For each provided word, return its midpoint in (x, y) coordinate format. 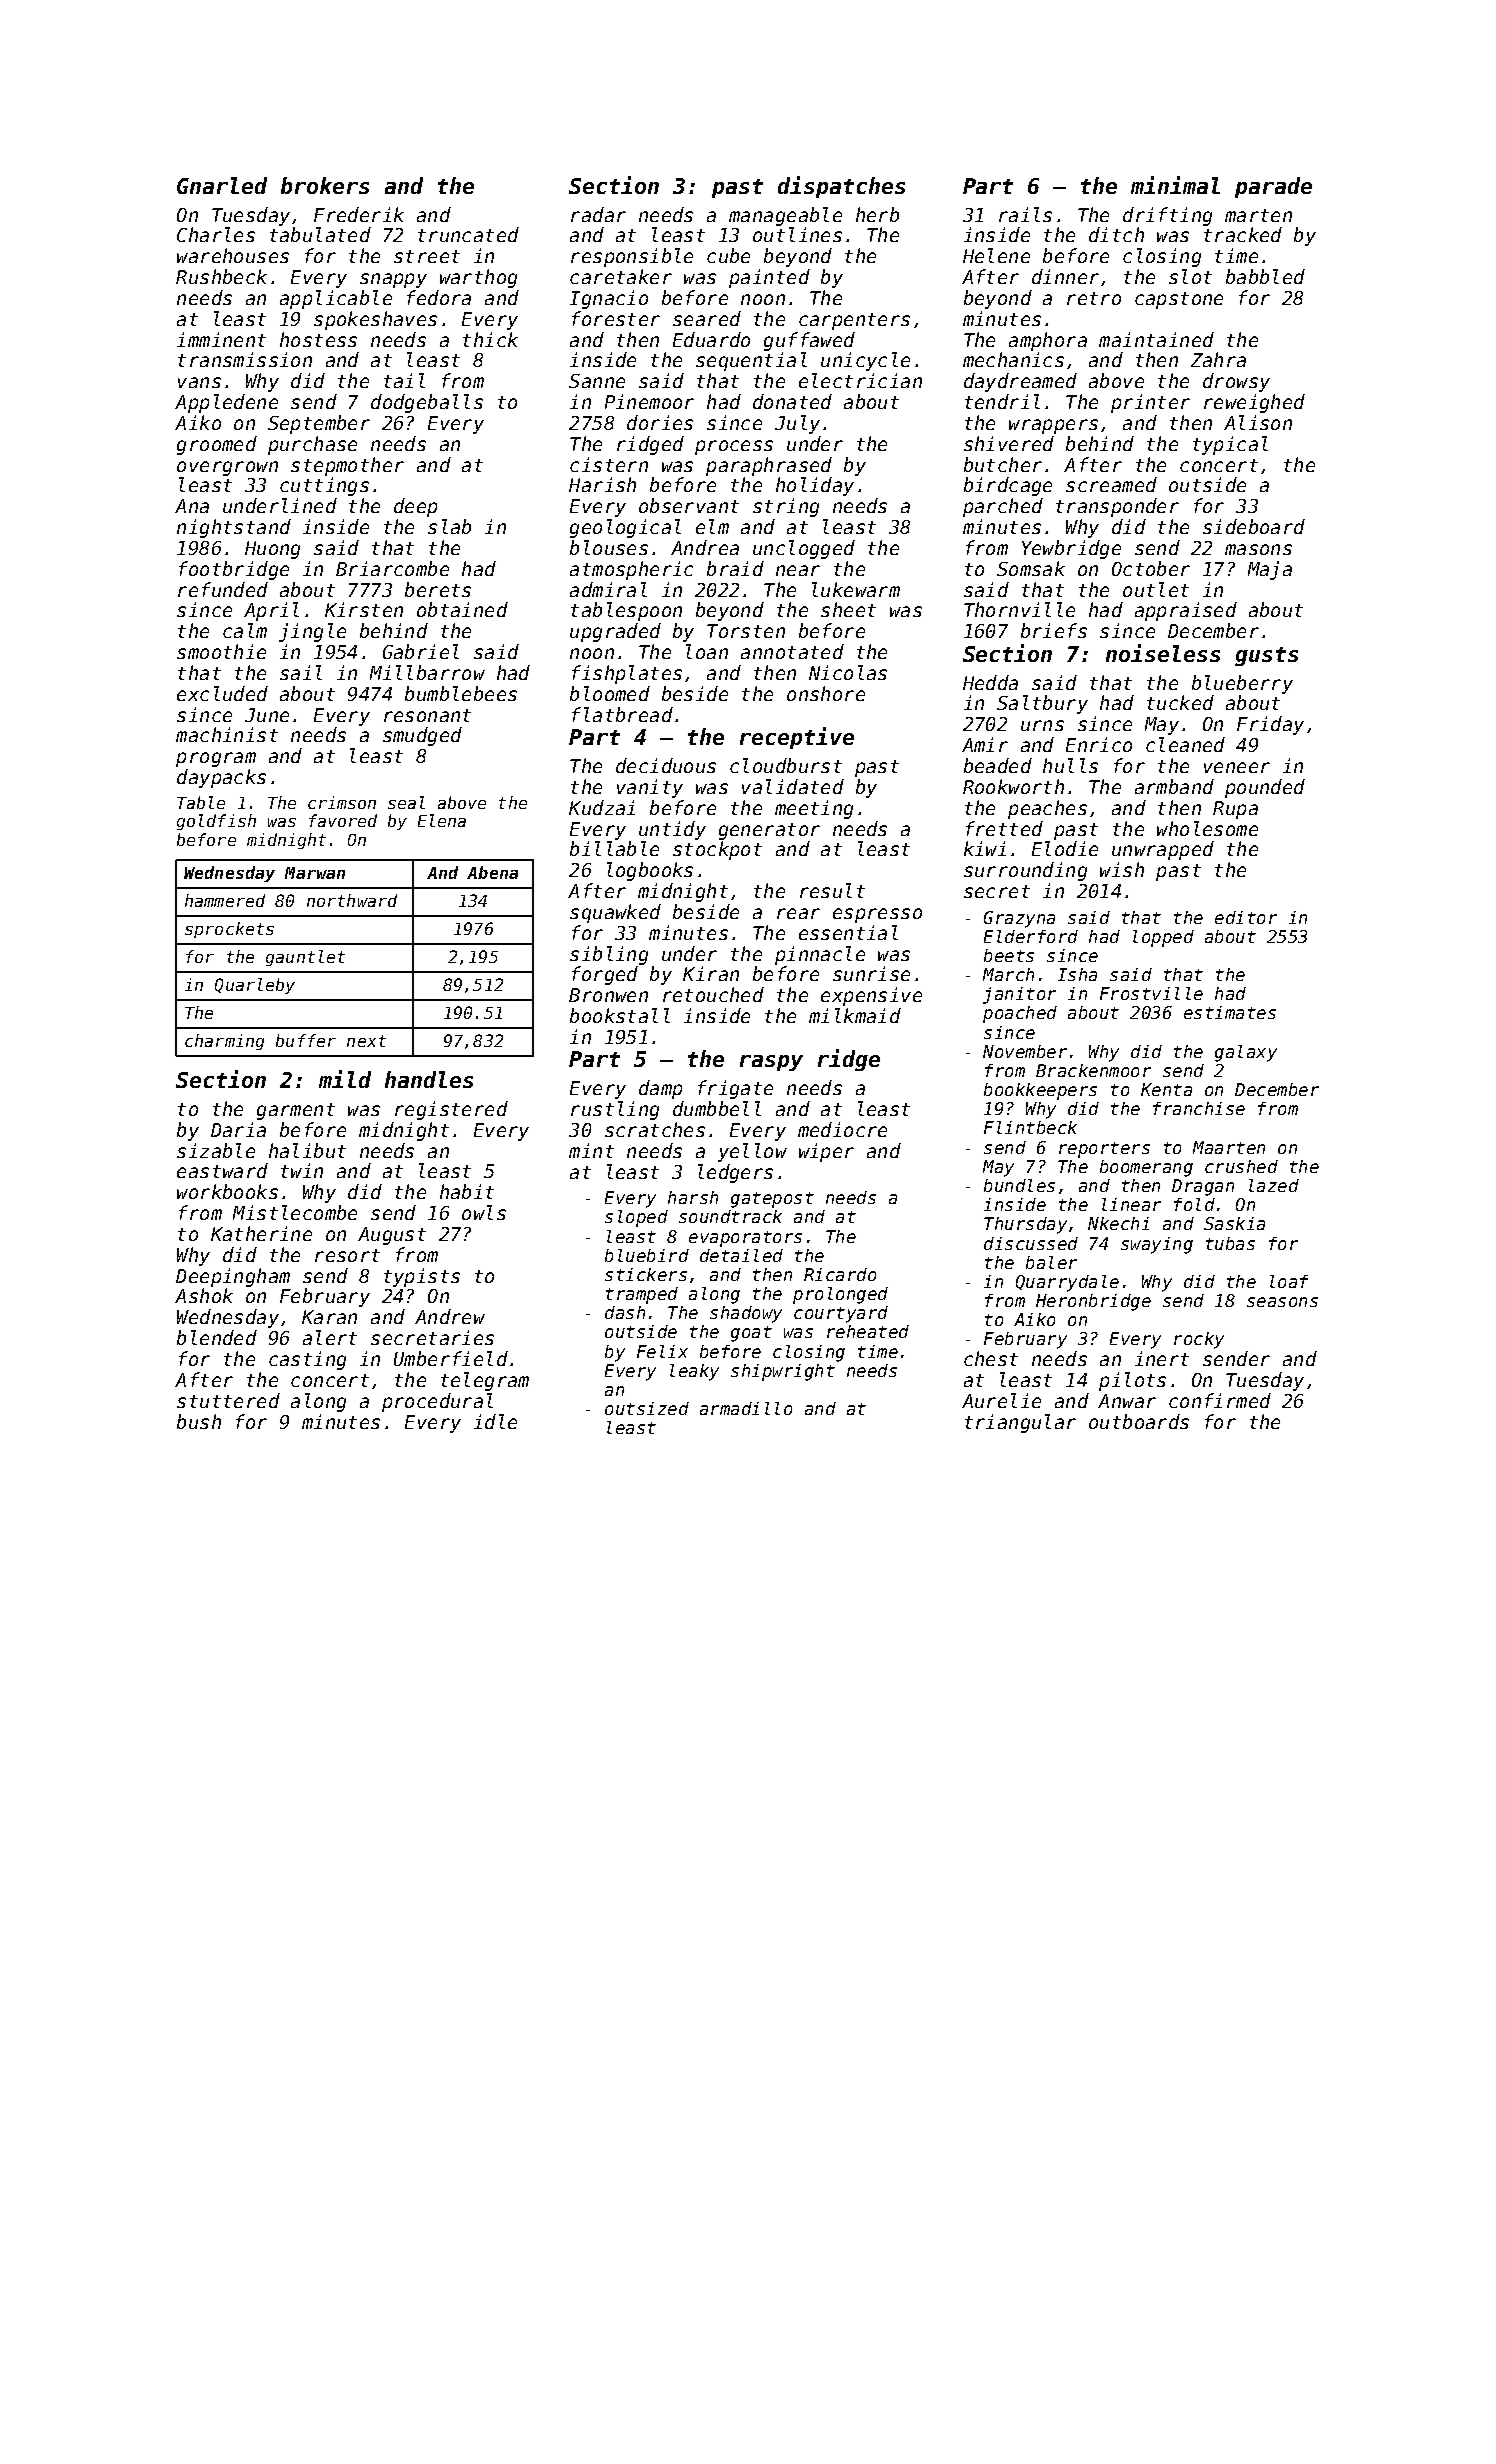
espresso (877, 915)
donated (792, 401)
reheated (868, 1331)
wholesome (1207, 828)
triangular (1020, 1423)
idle (495, 1421)
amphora (1048, 341)
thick (490, 339)
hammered (225, 900)
